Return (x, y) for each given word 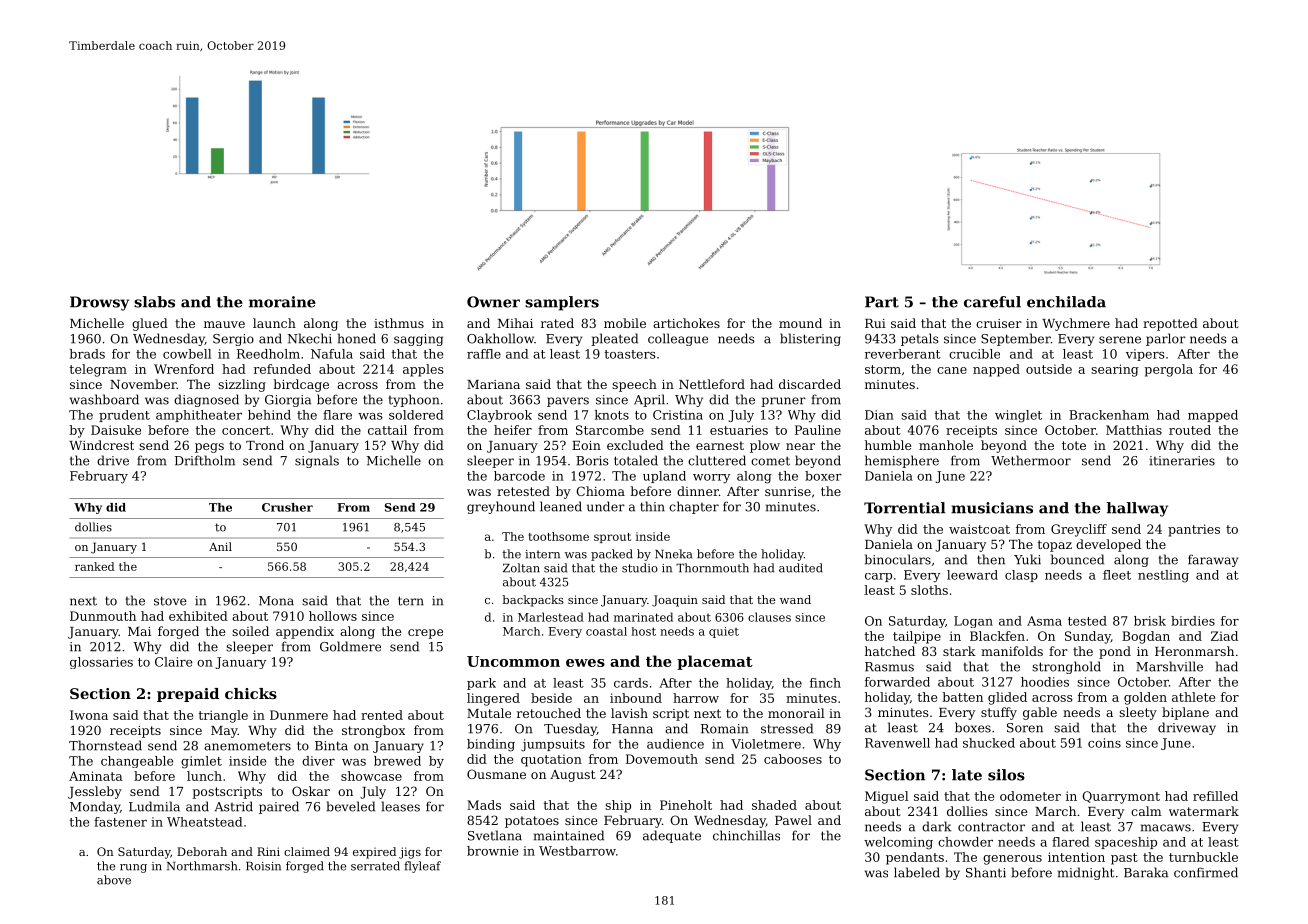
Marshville (1169, 666)
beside (551, 698)
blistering (810, 339)
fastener (120, 822)
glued (150, 324)
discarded (810, 384)
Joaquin (675, 601)
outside (1049, 369)
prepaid (188, 695)
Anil (220, 546)
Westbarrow (577, 851)
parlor (1166, 339)
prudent (124, 416)
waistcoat (979, 529)
